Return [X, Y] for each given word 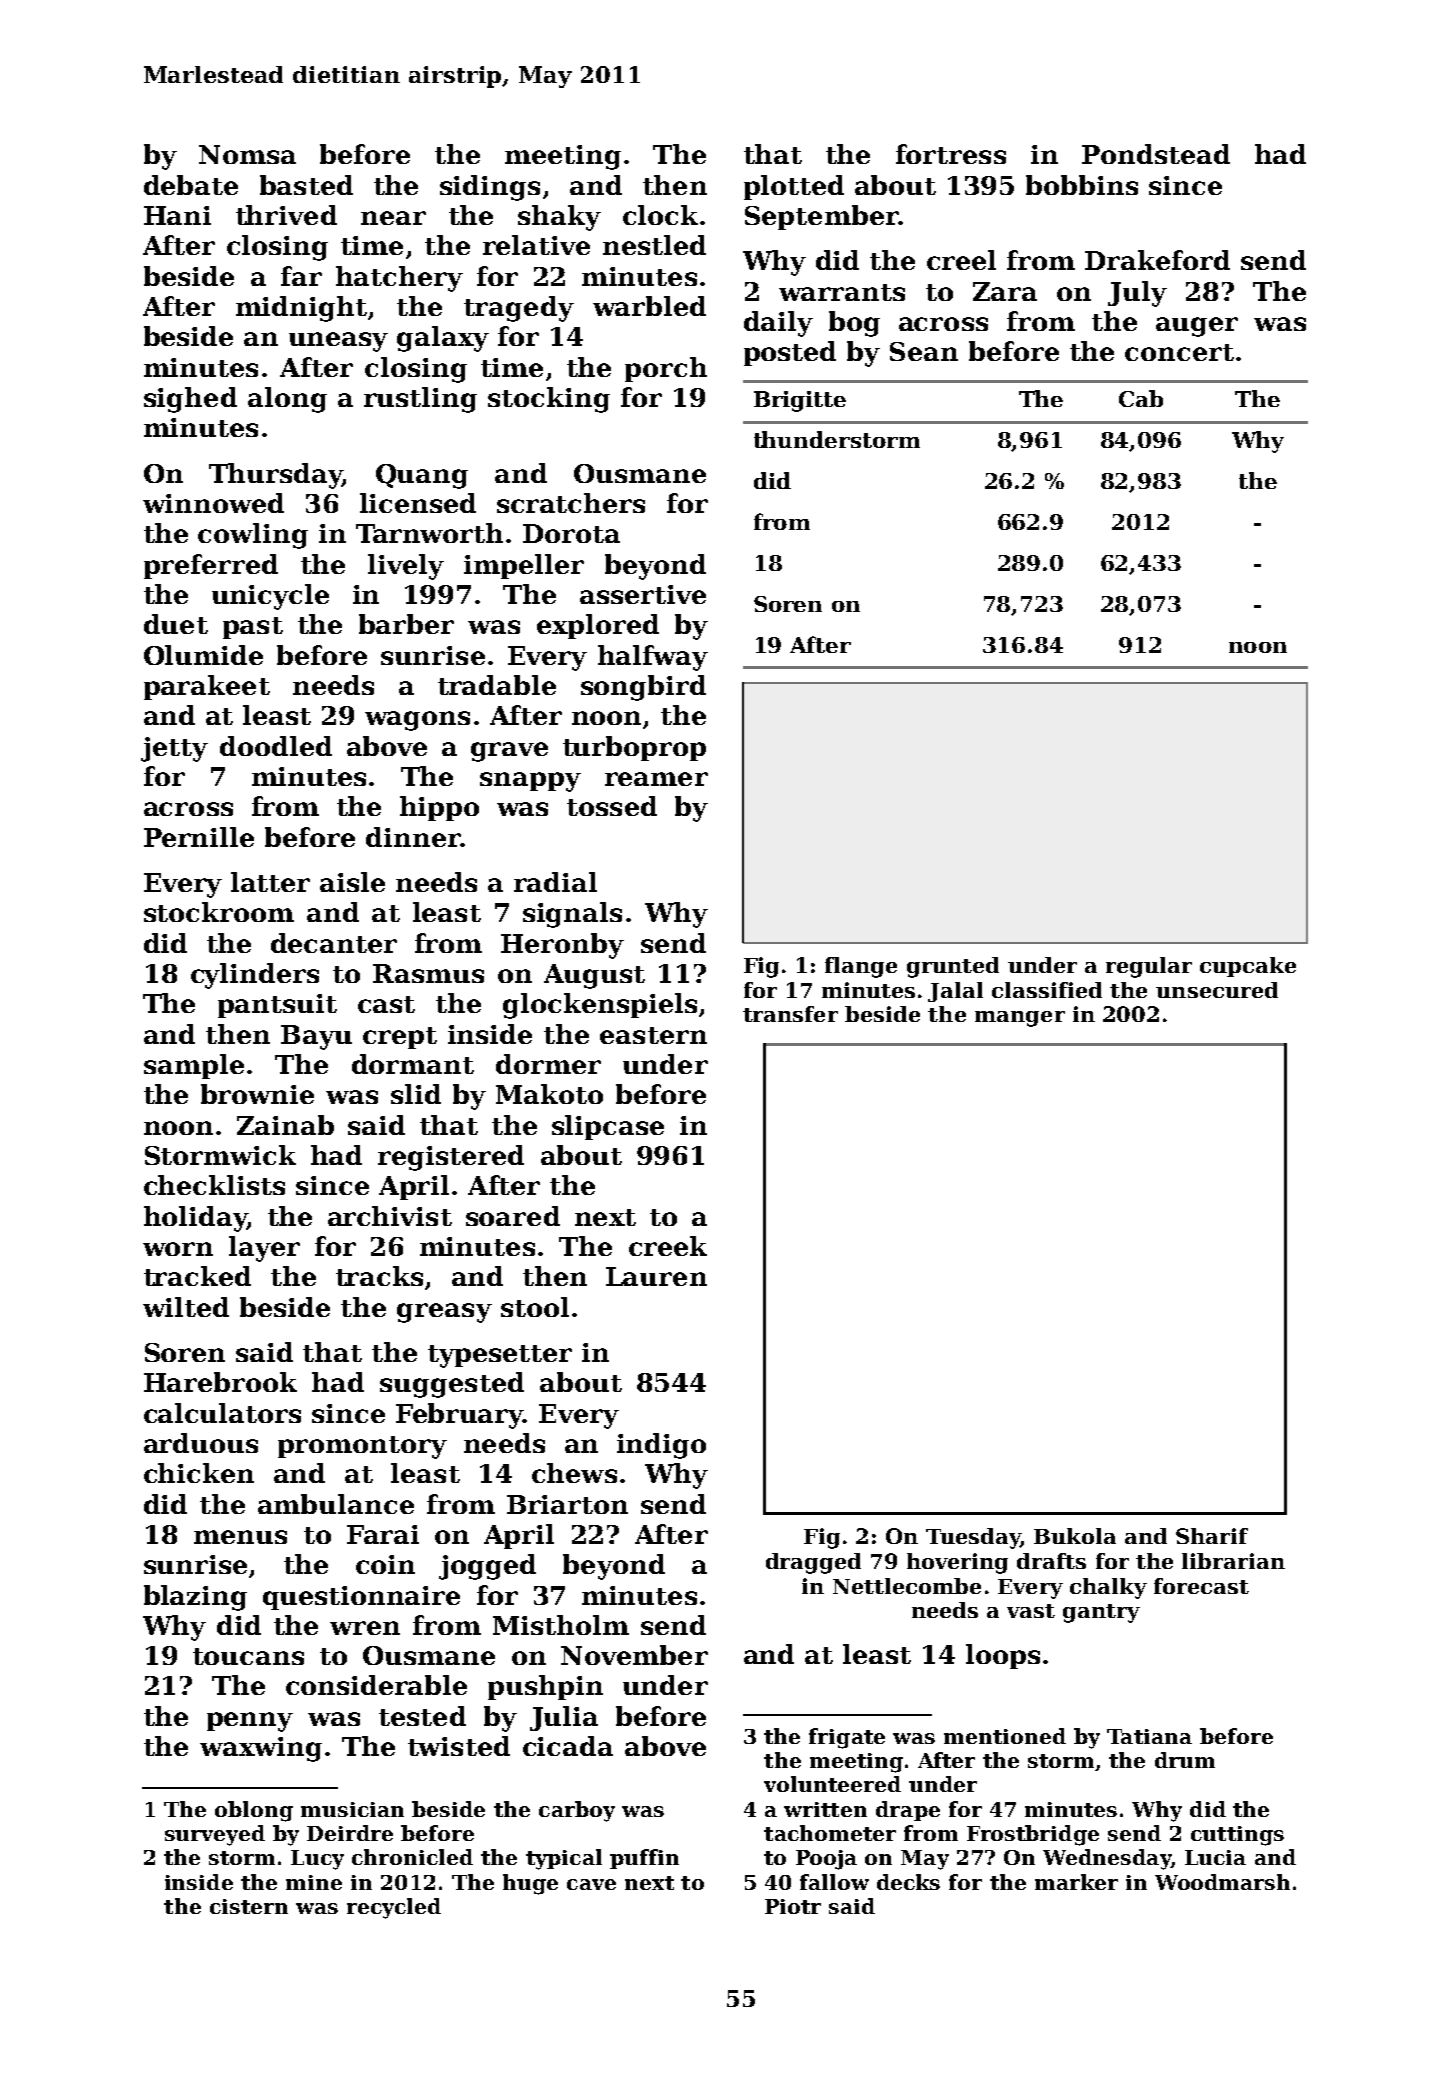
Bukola [1075, 1536]
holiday [195, 1219]
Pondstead [1156, 154]
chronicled [412, 1857]
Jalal [955, 992]
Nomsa [247, 154]
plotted [794, 187]
